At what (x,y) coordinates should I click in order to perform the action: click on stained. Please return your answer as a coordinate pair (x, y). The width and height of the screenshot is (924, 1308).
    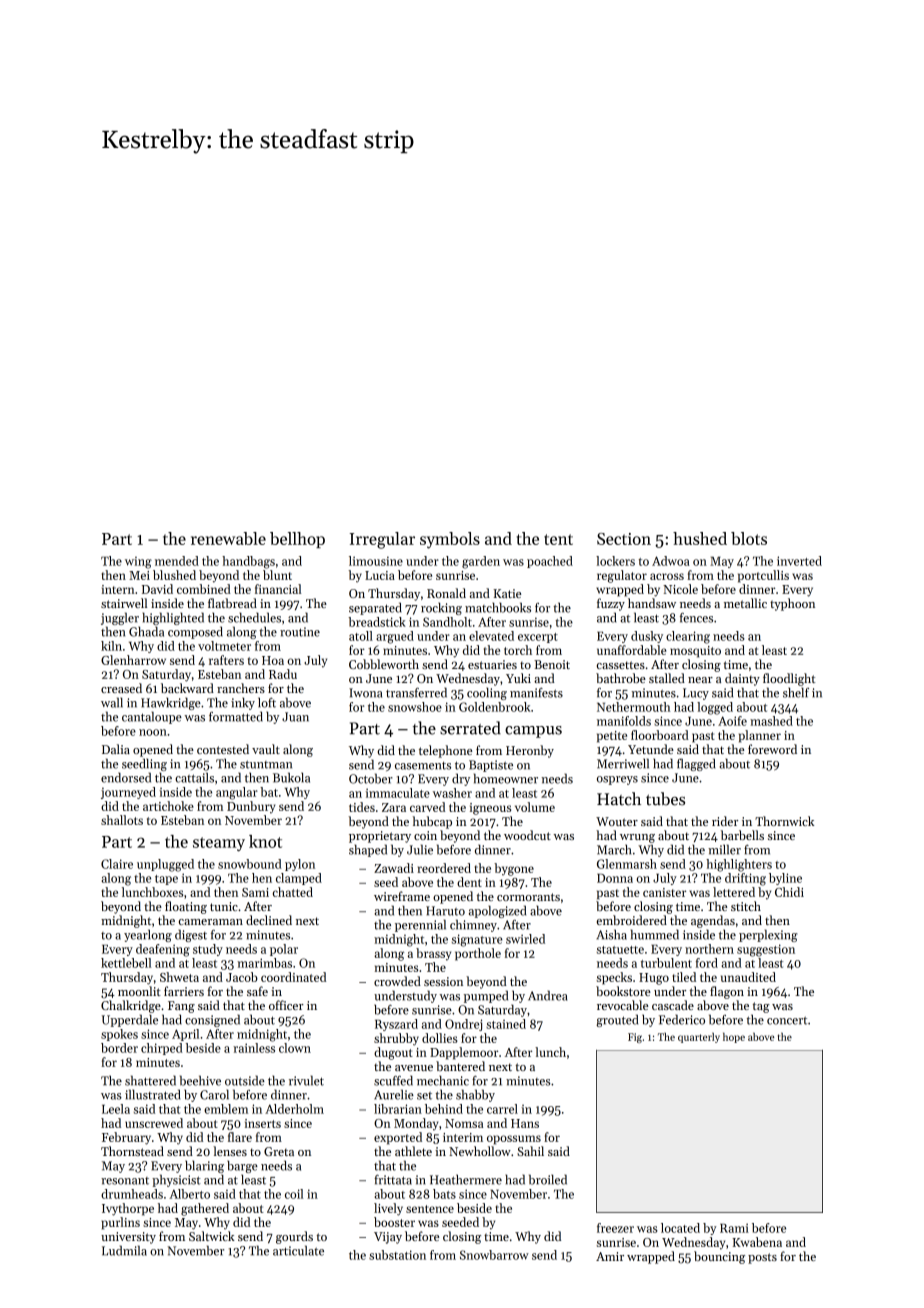
    Looking at the image, I should click on (506, 1024).
